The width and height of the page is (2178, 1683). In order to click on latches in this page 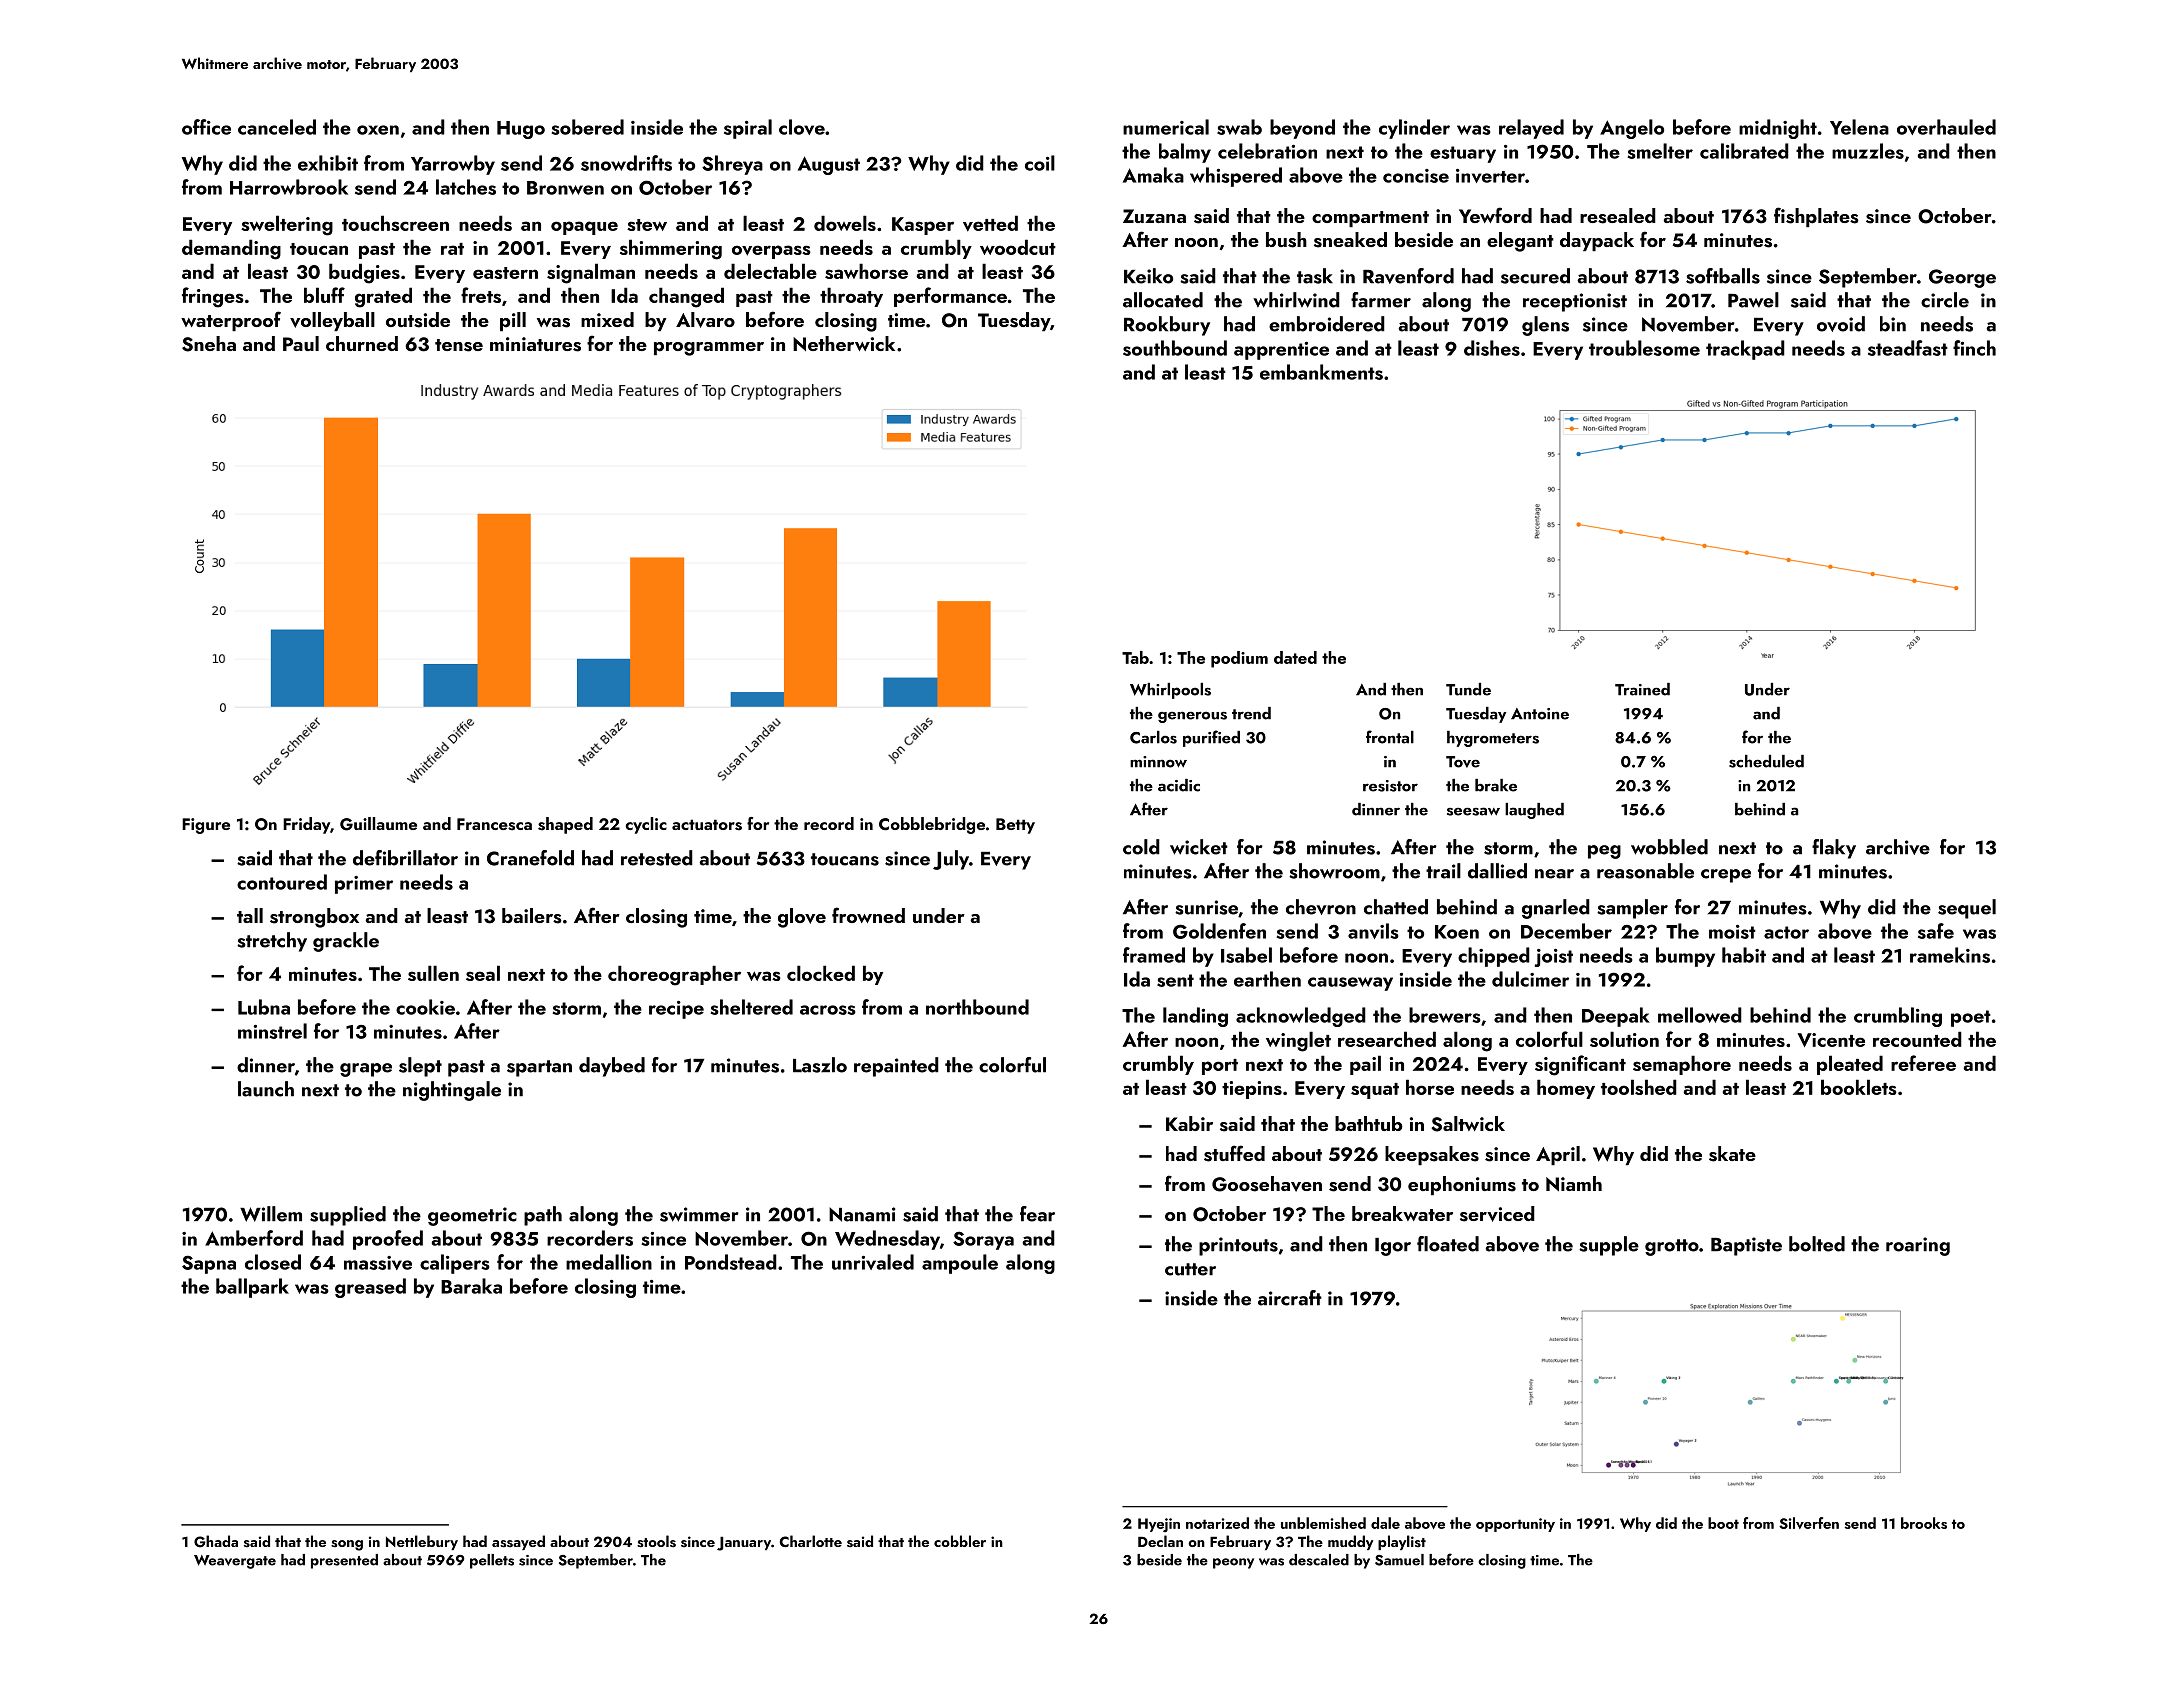, I will do `click(466, 187)`.
